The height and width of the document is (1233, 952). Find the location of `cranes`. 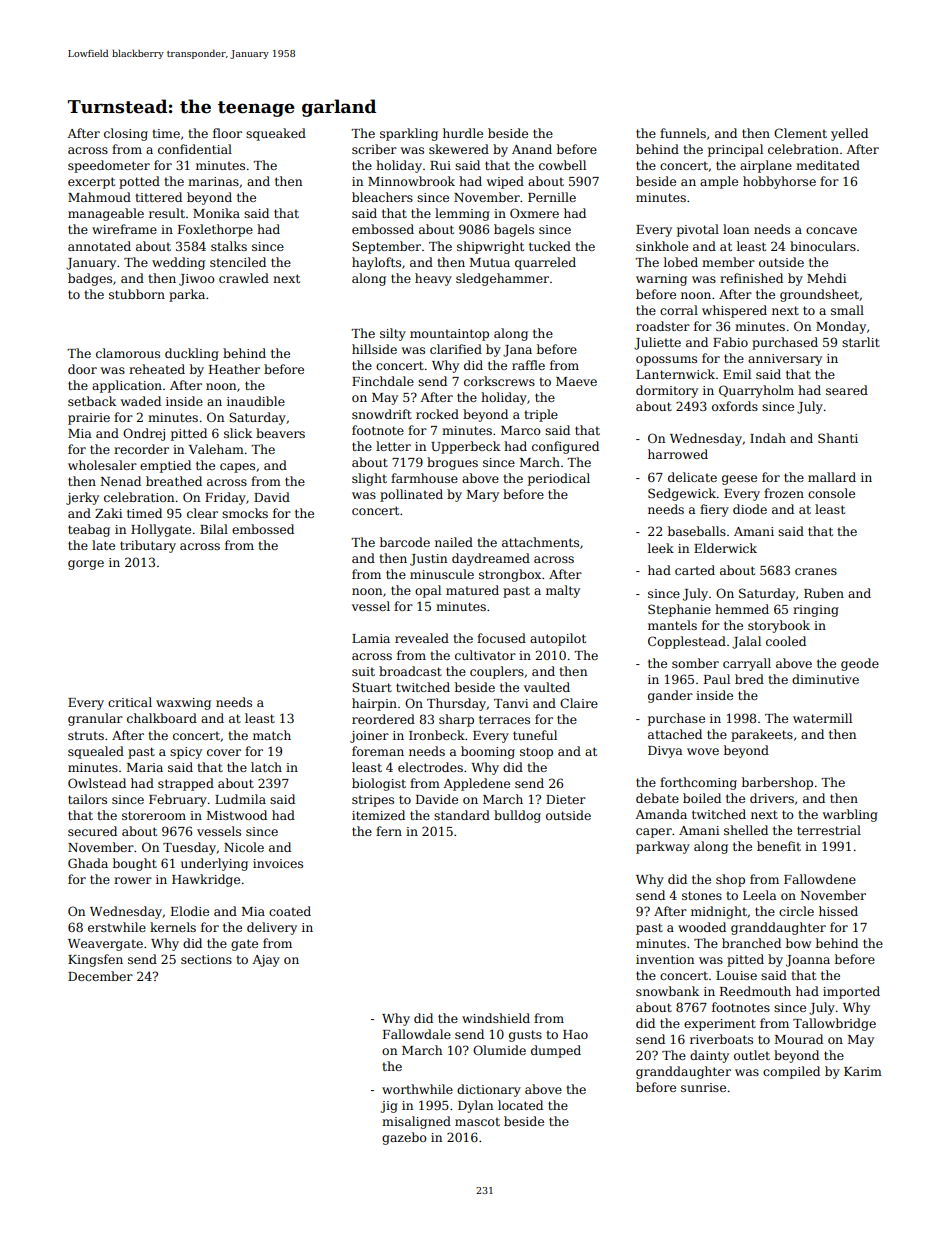

cranes is located at coordinates (816, 571).
